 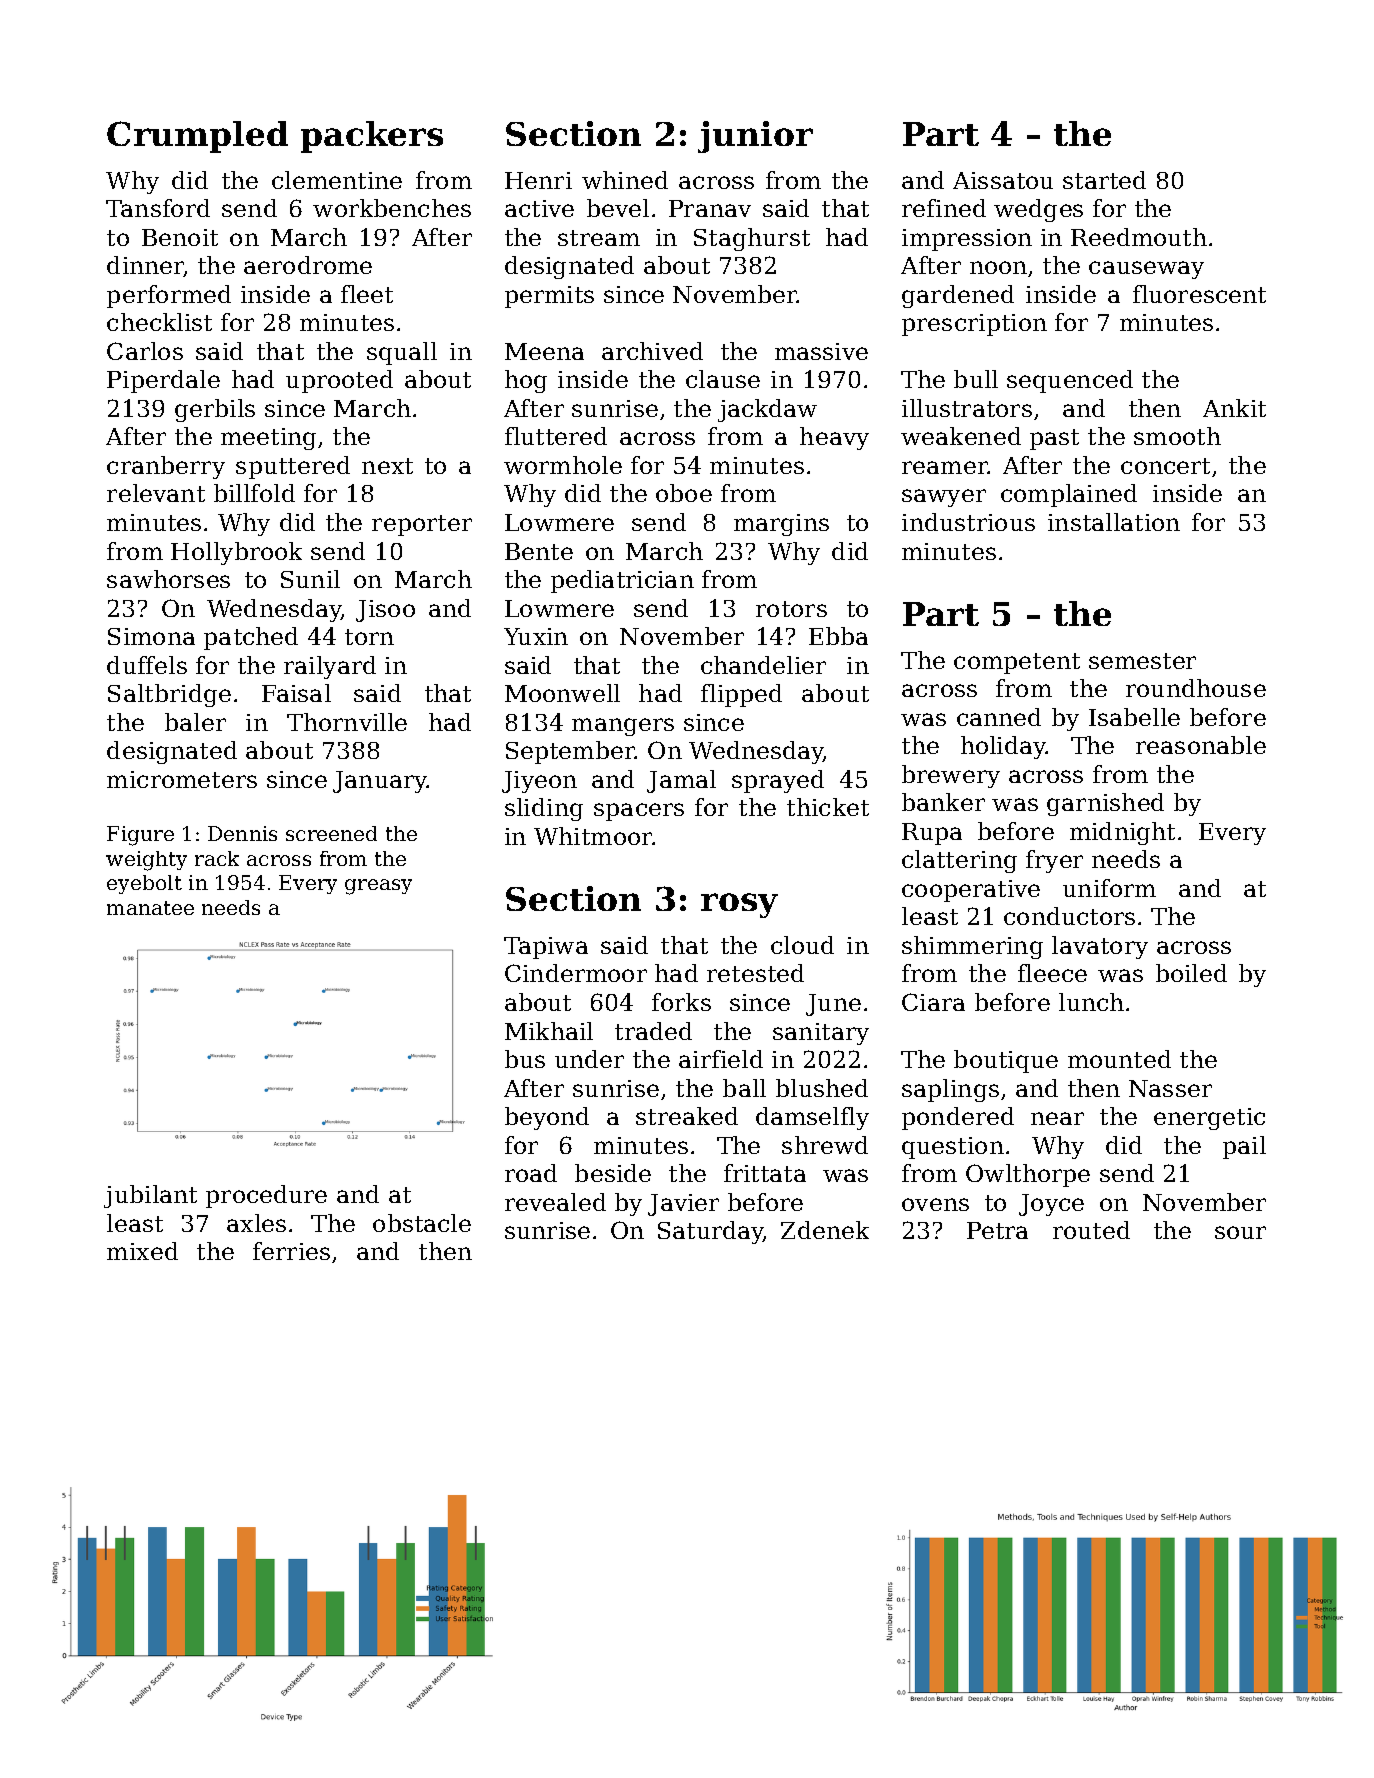 What do you see at coordinates (1104, 180) in the page?
I see `started` at bounding box center [1104, 180].
